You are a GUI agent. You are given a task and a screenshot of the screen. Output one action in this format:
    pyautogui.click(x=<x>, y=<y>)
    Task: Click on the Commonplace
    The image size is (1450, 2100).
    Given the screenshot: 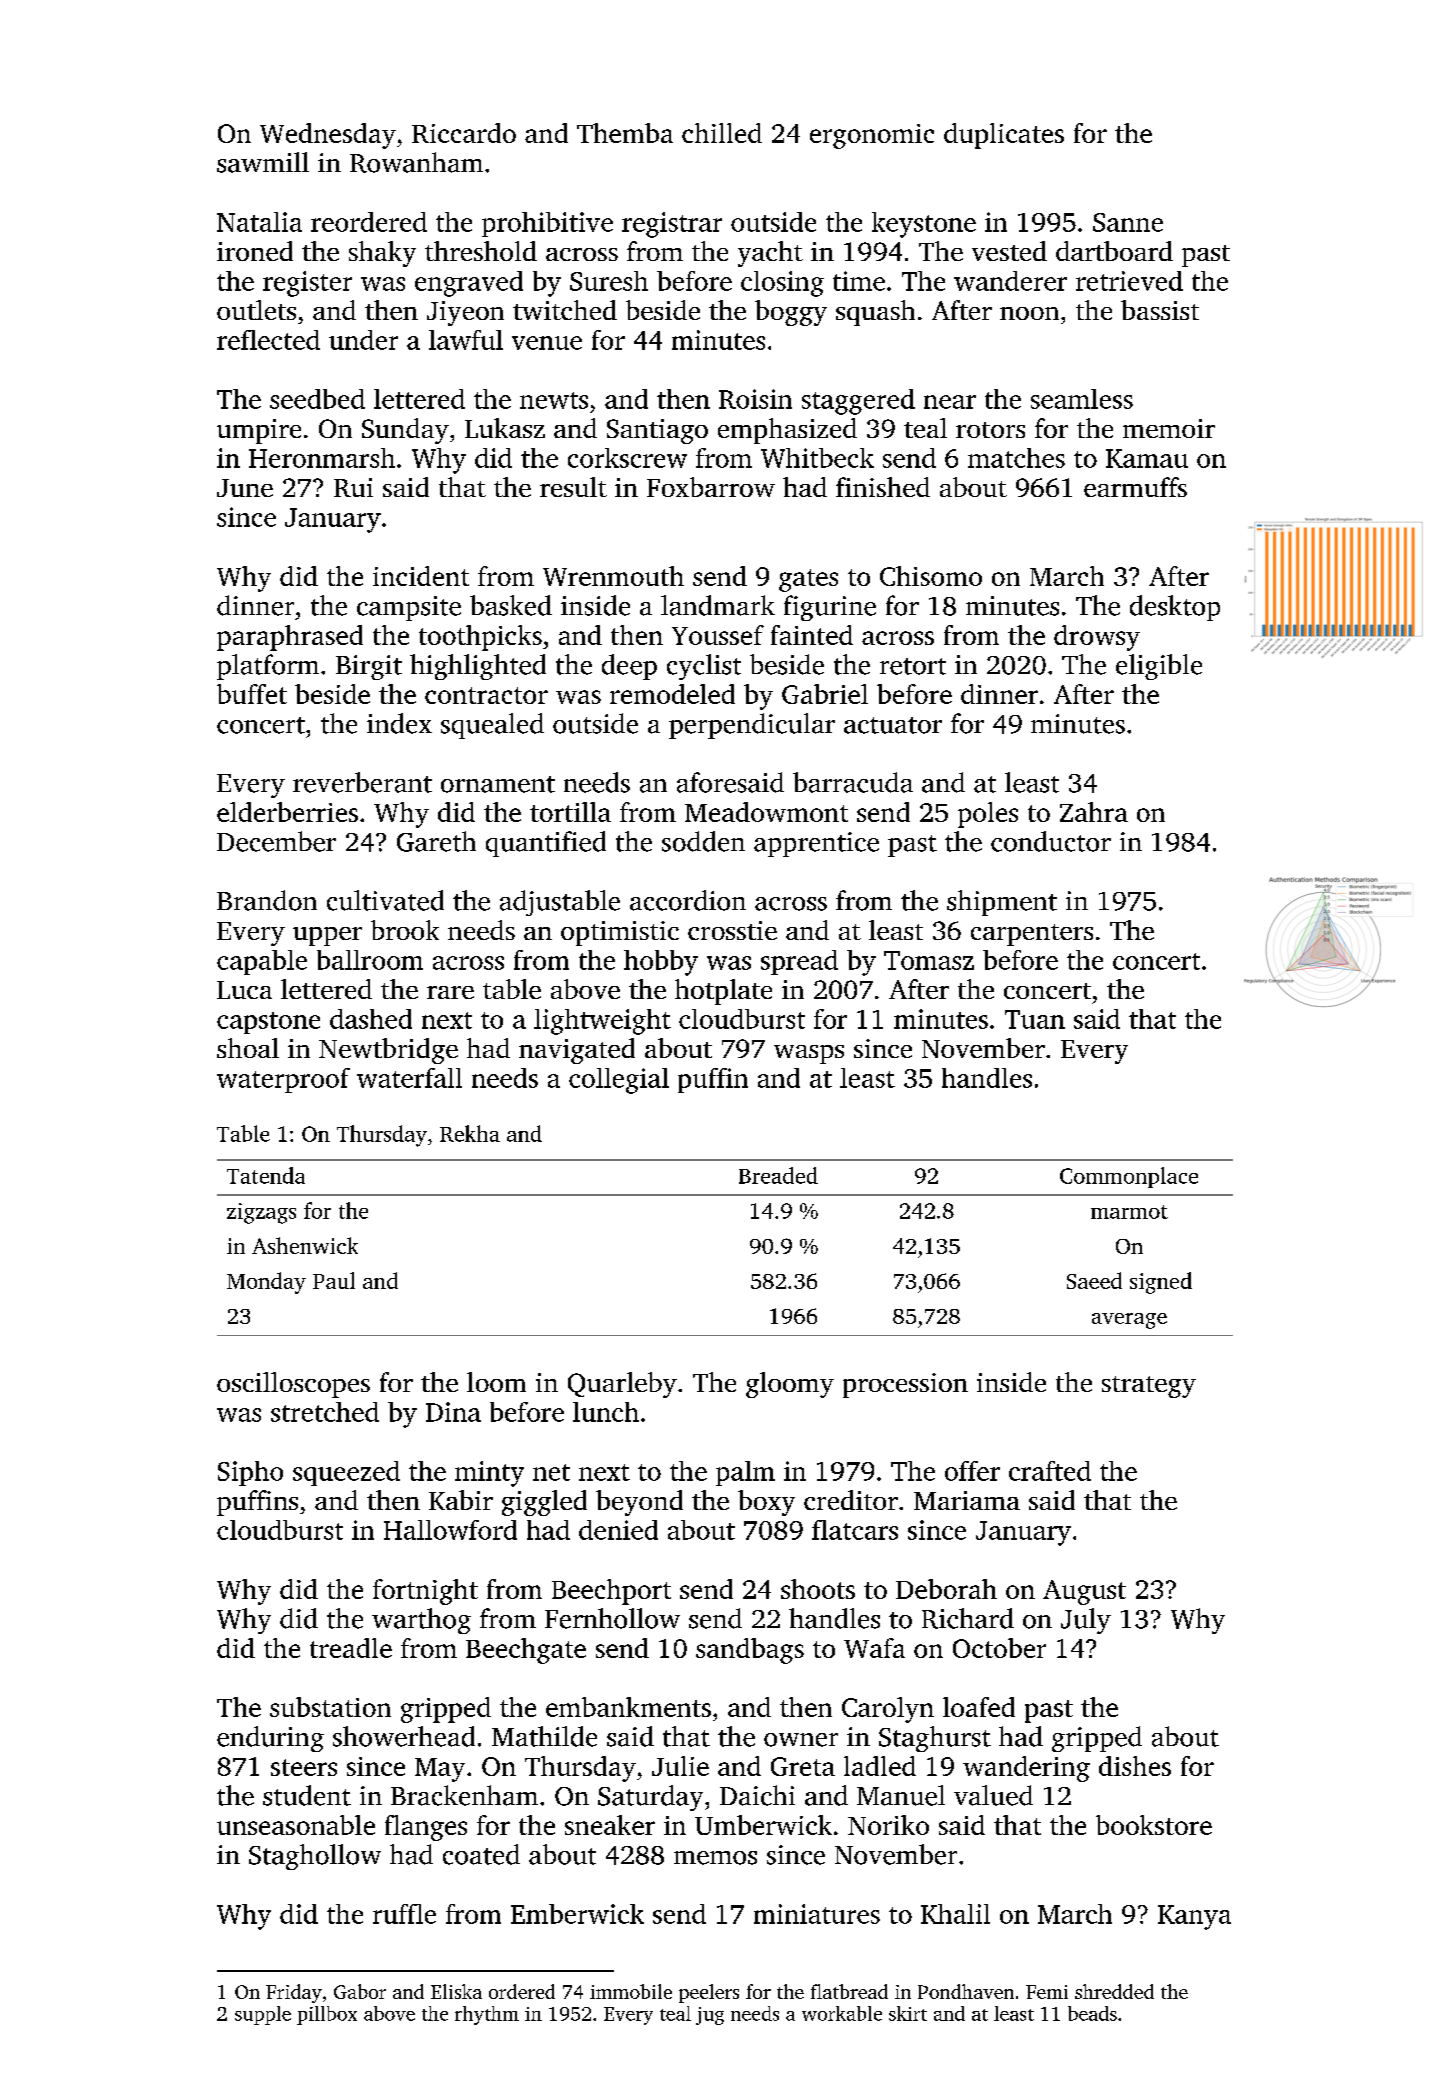 What is the action you would take?
    pyautogui.click(x=1129, y=1177)
